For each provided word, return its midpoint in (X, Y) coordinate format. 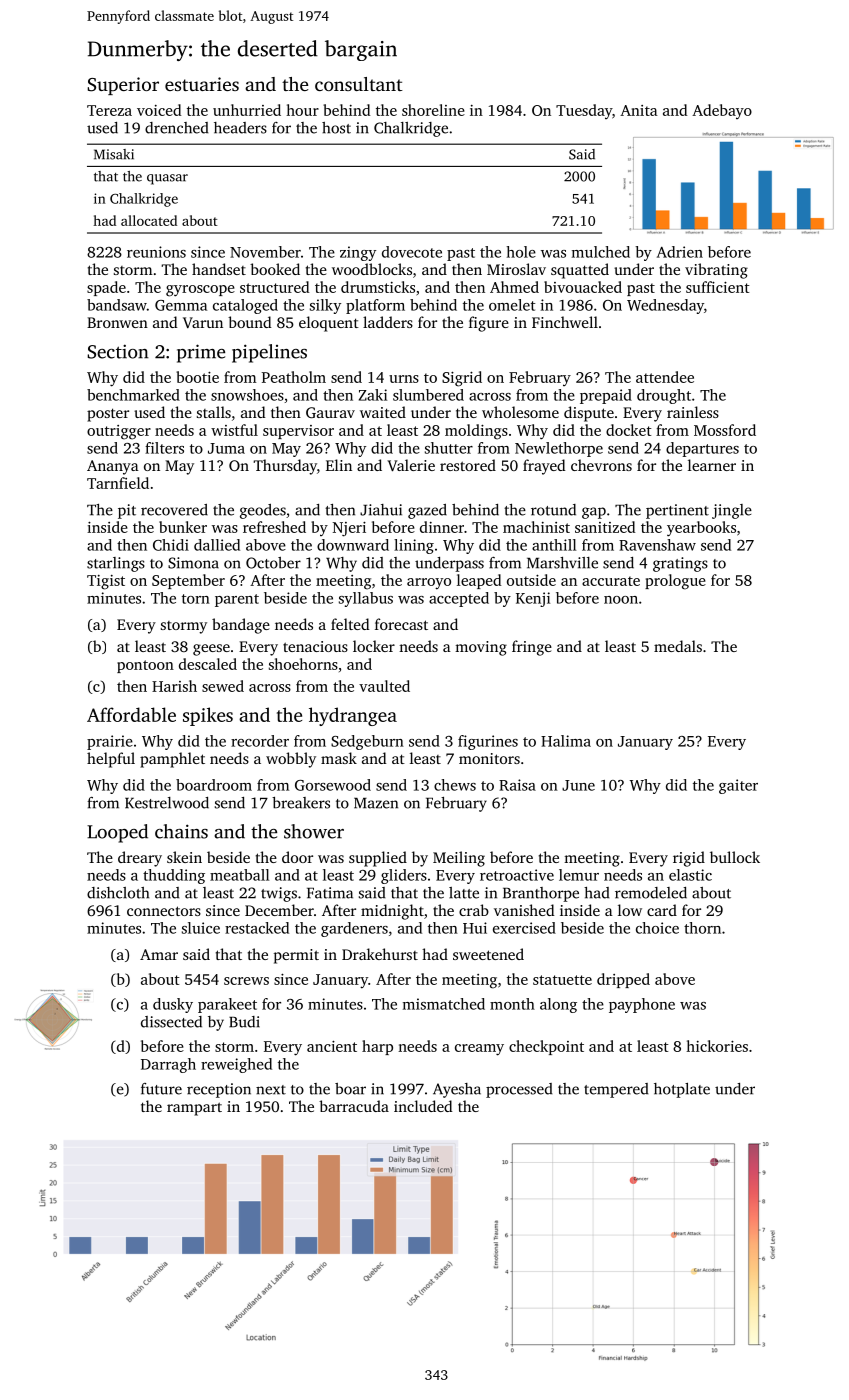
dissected (171, 1022)
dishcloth (118, 893)
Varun (203, 322)
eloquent (329, 324)
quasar (167, 179)
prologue (675, 582)
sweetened (488, 954)
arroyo (429, 584)
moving (481, 648)
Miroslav (516, 269)
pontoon (145, 666)
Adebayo (722, 111)
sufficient (718, 287)
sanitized (605, 527)
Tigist (106, 582)
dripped (623, 980)
